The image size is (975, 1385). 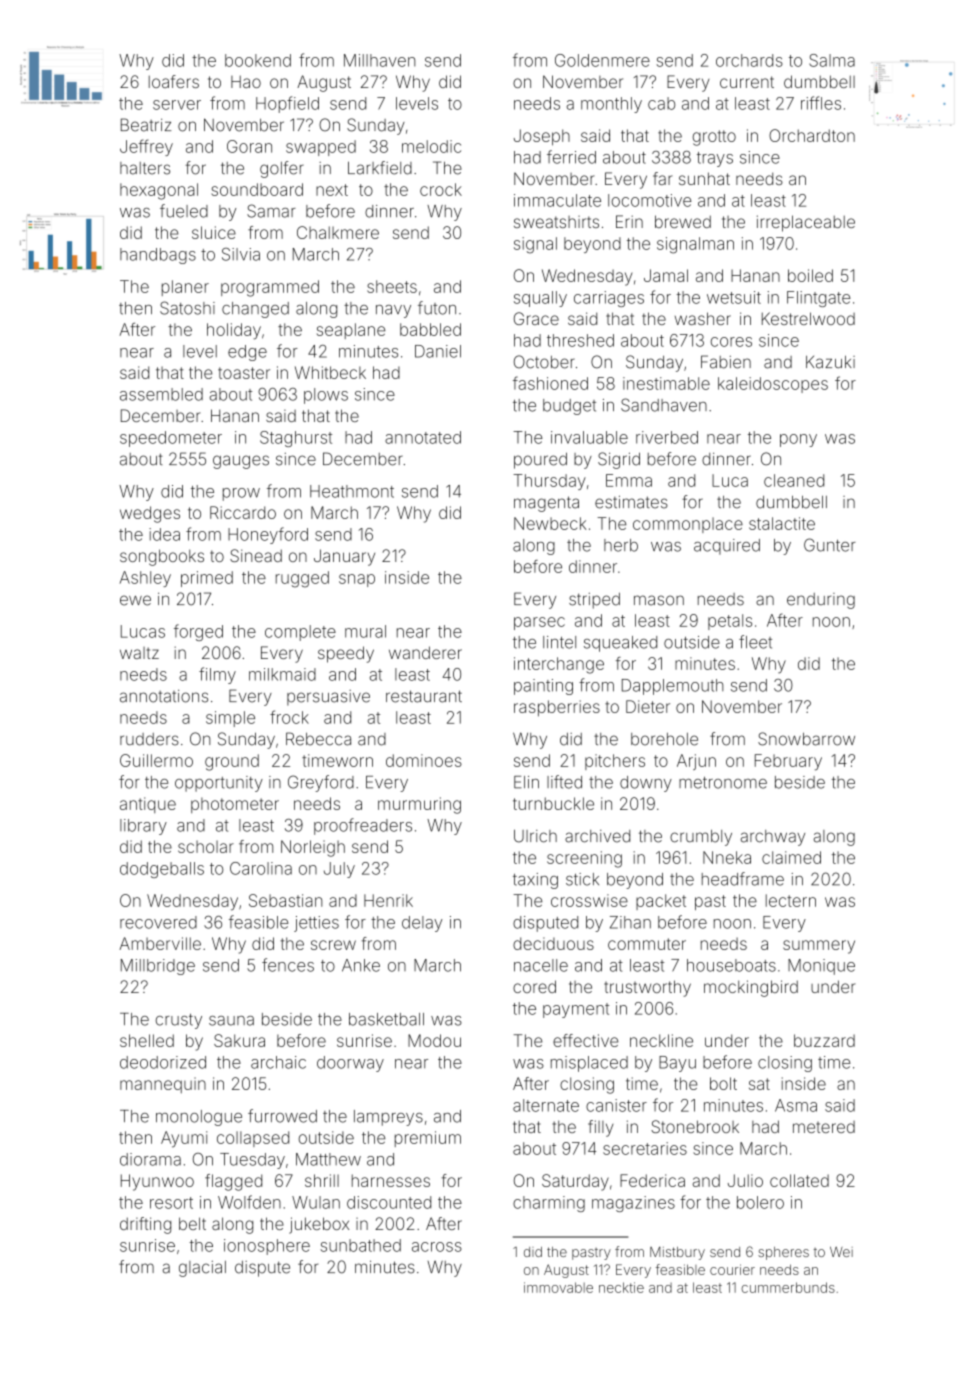 What do you see at coordinates (832, 60) in the screenshot?
I see `Salma` at bounding box center [832, 60].
